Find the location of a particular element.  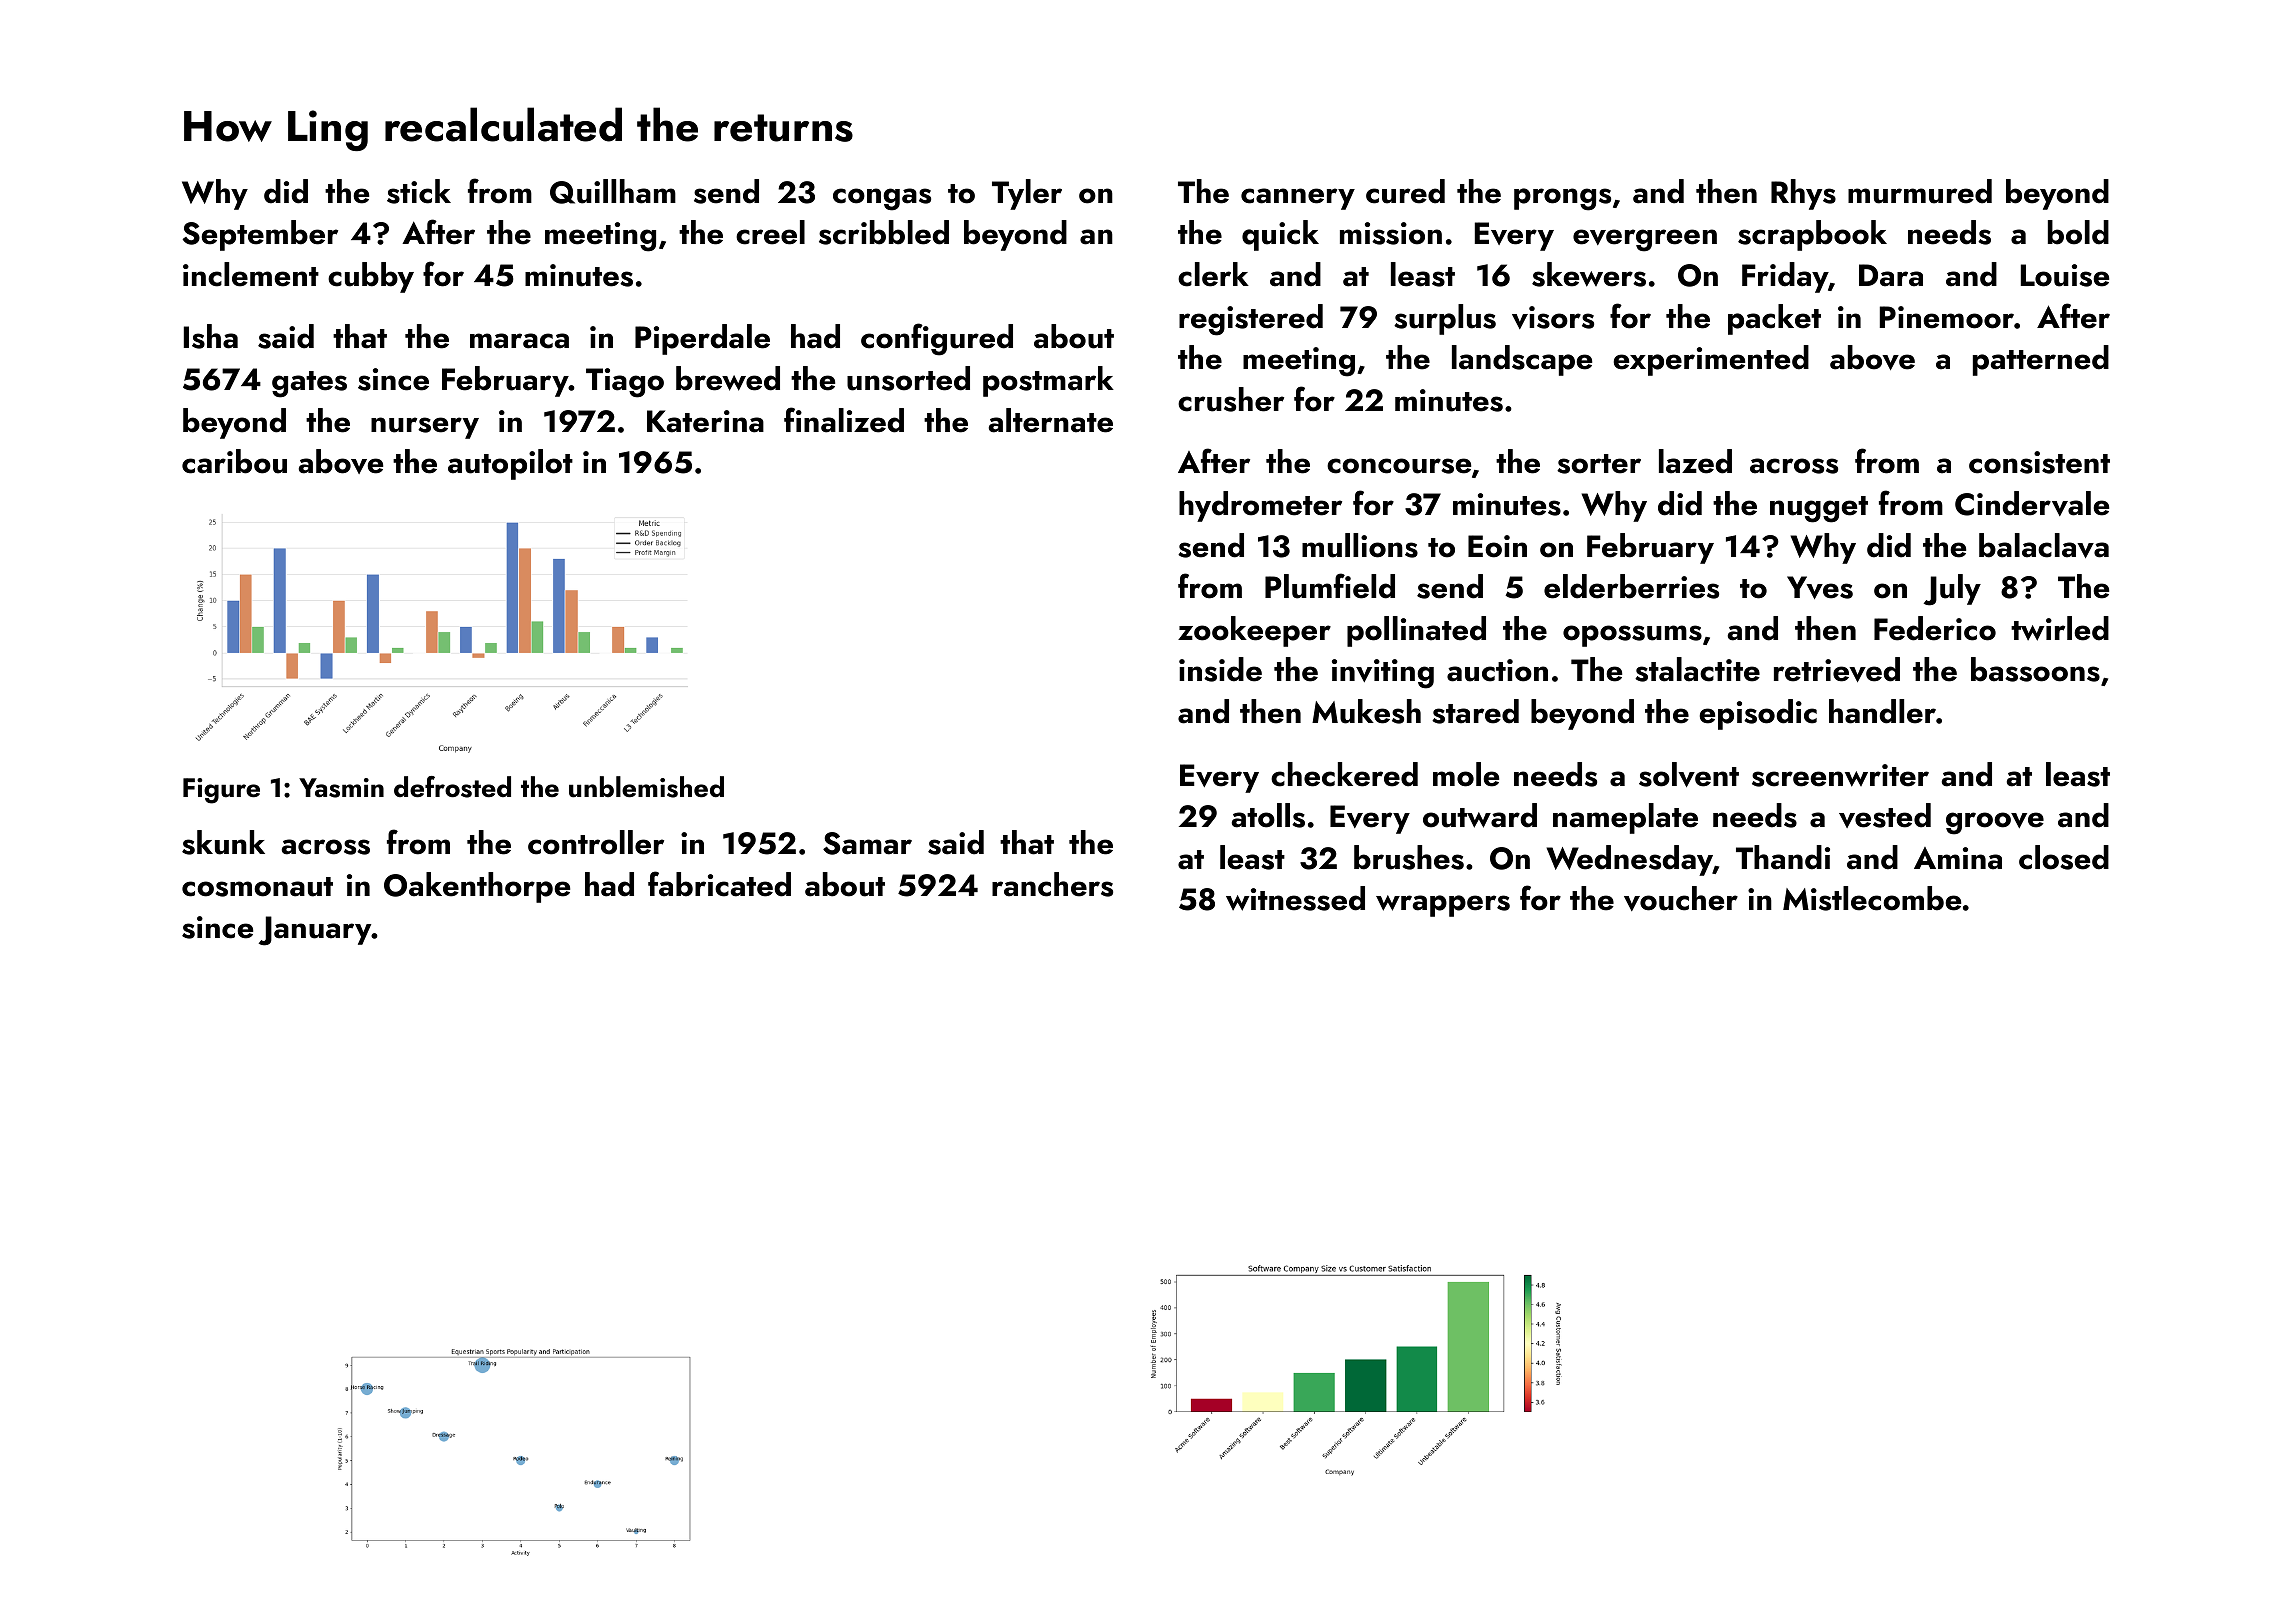

stick is located at coordinates (419, 191).
